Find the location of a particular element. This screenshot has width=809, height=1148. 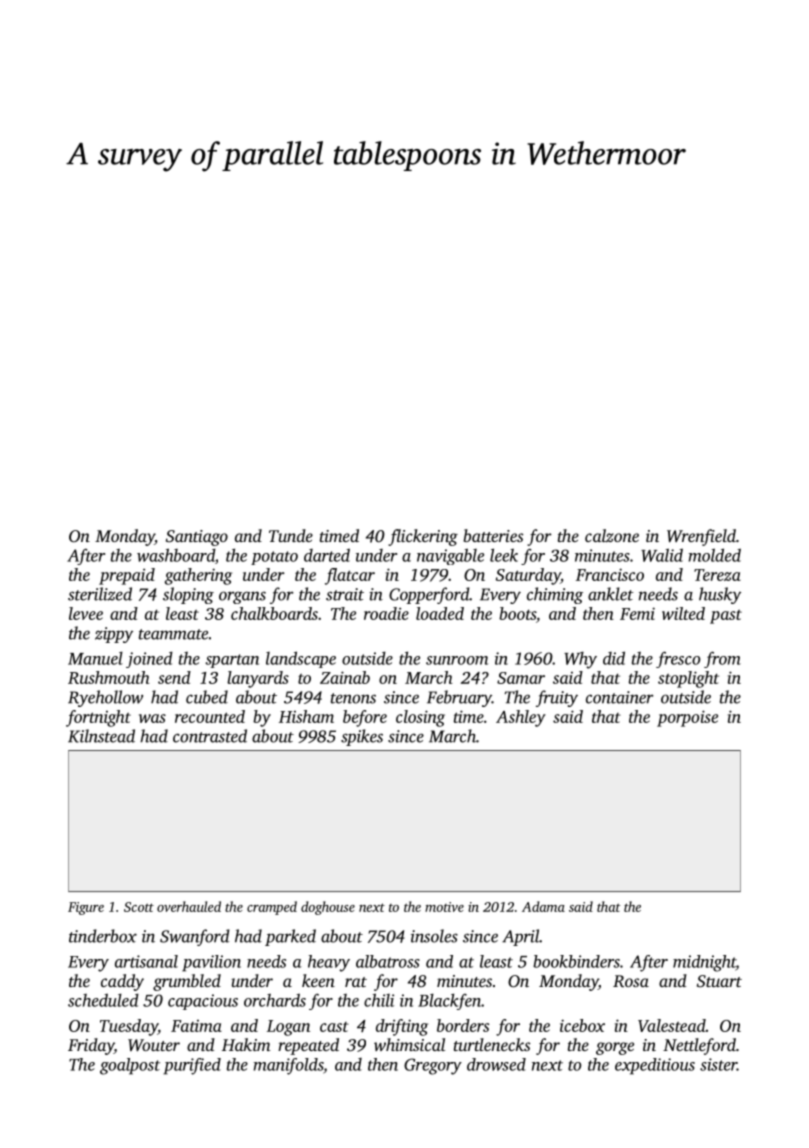

recounted is located at coordinates (210, 716).
